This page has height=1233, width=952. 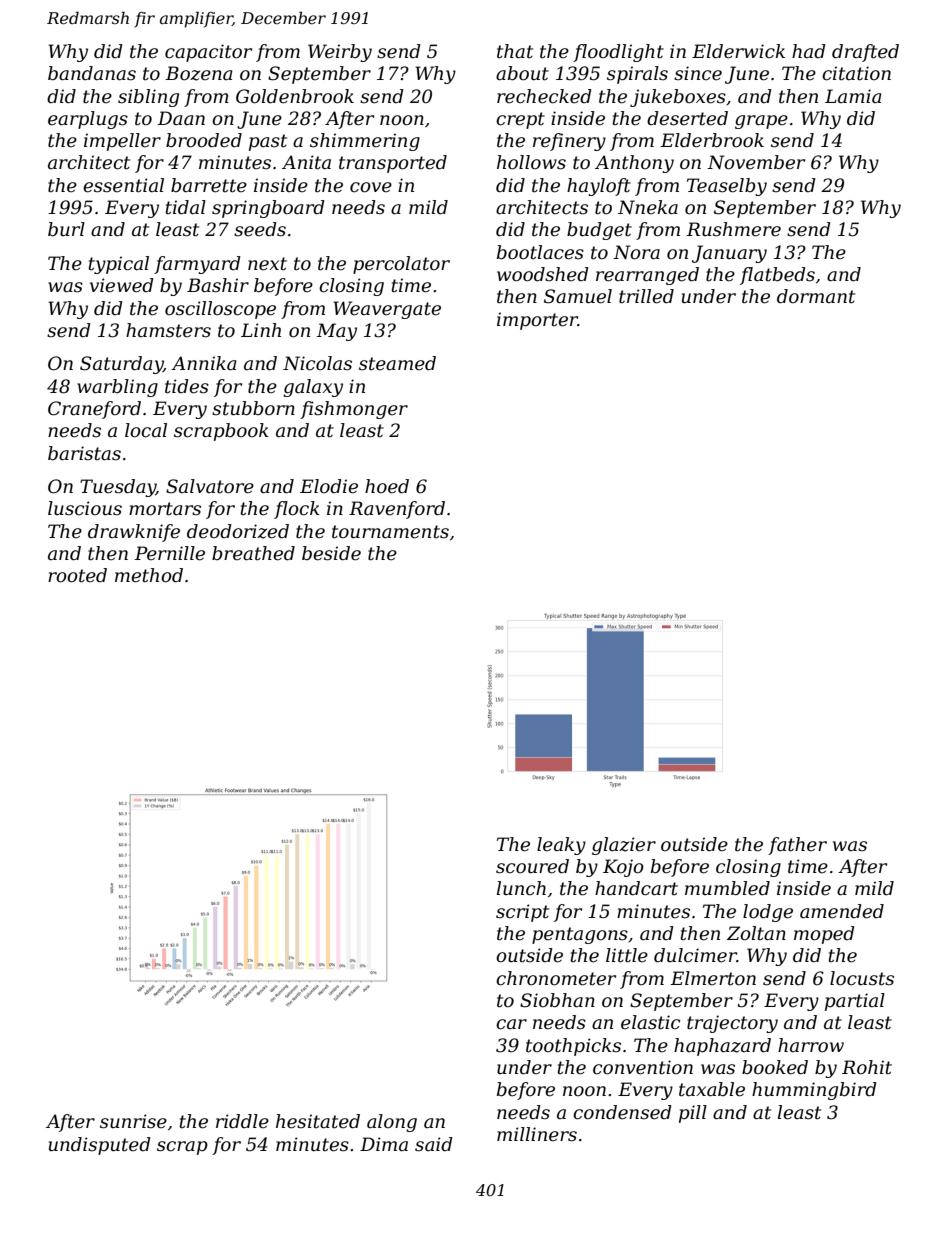 I want to click on hummingbird, so click(x=814, y=1091).
